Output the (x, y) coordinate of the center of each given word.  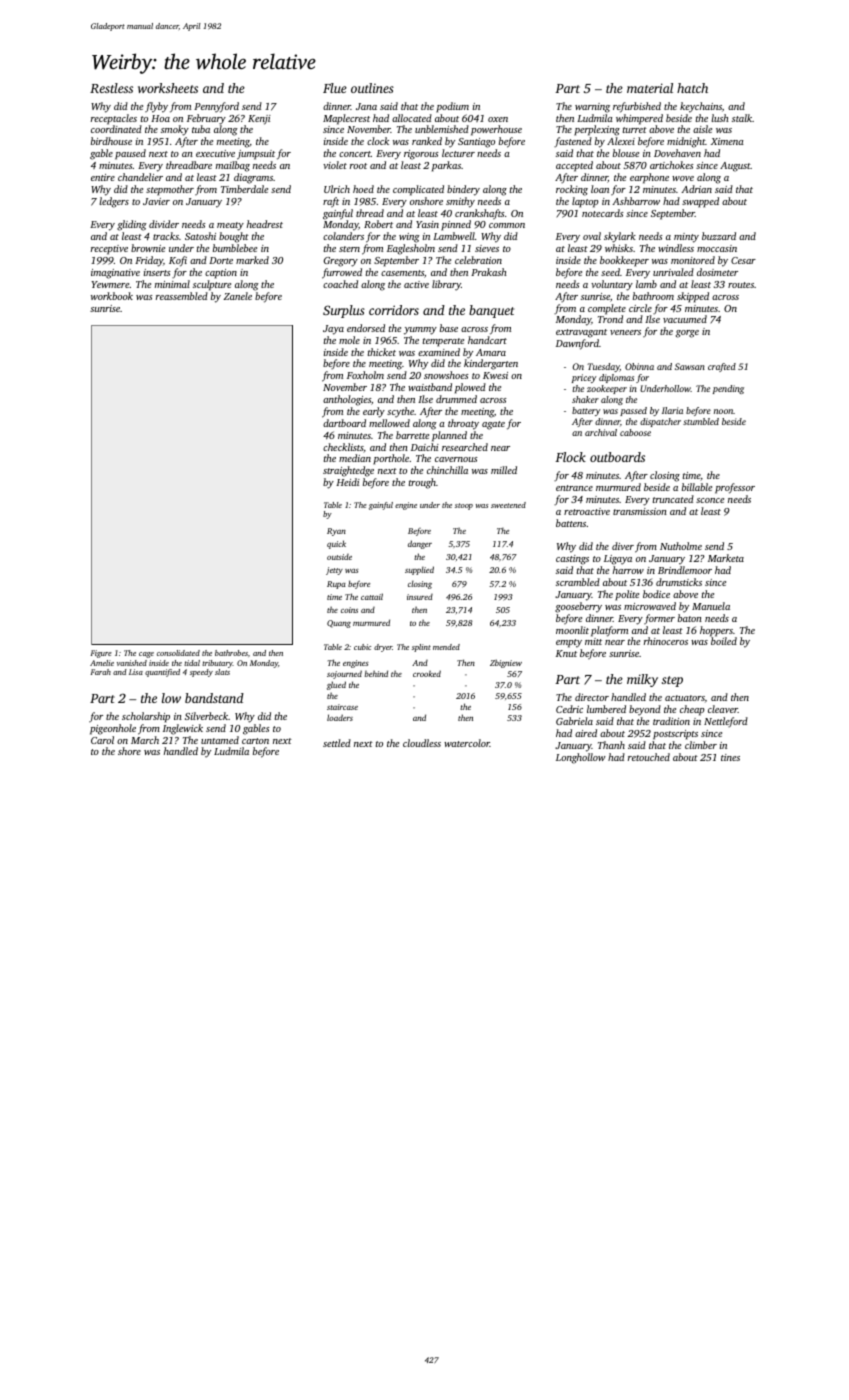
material (650, 88)
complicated (418, 190)
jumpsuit (256, 155)
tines (730, 757)
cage (146, 655)
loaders (340, 717)
